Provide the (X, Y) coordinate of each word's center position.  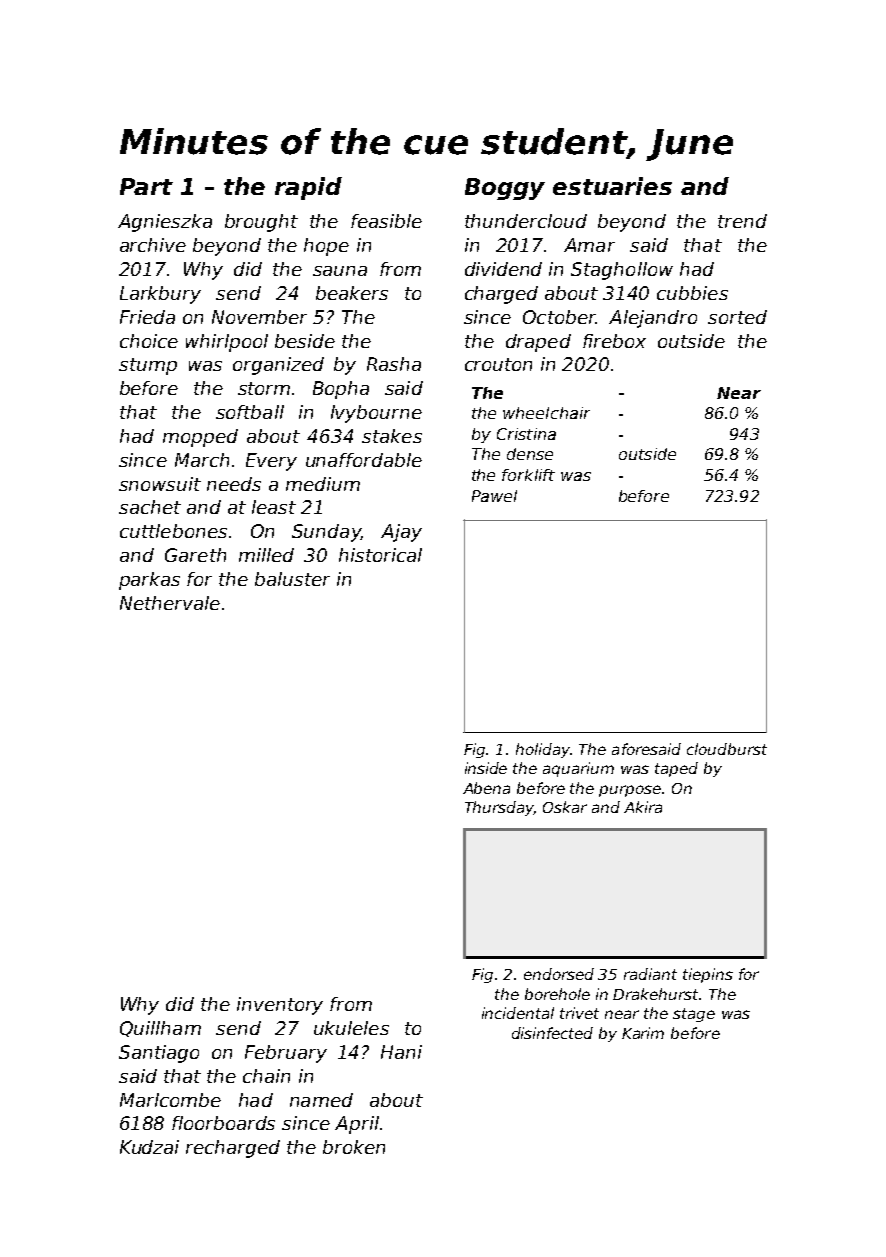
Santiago (159, 1054)
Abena (486, 788)
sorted (737, 317)
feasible (386, 221)
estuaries (612, 186)
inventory (280, 1006)
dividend (503, 269)
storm (264, 388)
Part (146, 186)
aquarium (578, 769)
